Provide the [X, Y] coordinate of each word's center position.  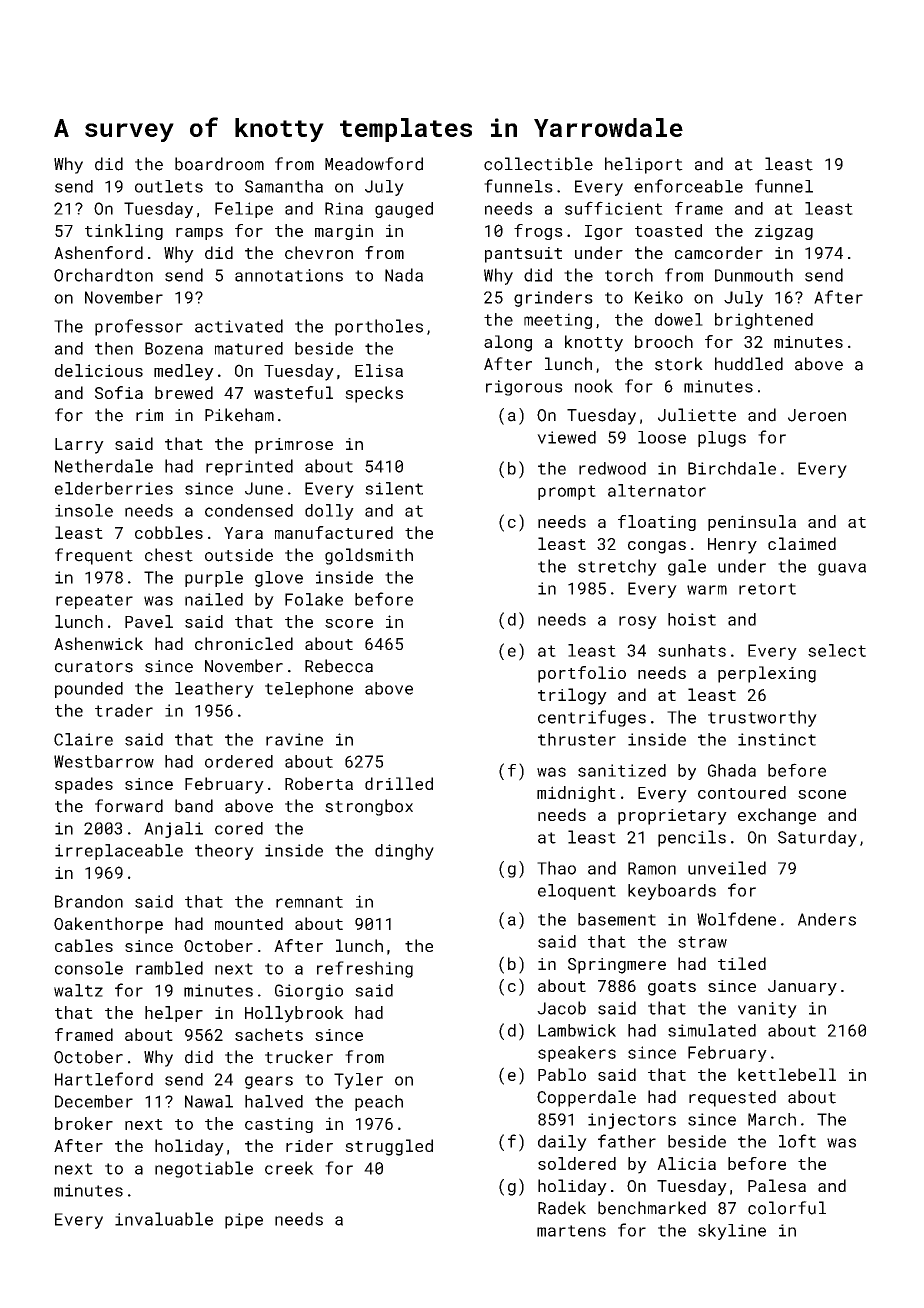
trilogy [572, 696]
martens [571, 1231]
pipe [244, 1221]
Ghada [732, 770]
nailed [214, 599]
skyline [732, 1232]
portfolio [582, 674]
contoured [742, 792]
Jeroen [817, 415]
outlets [169, 186]
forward [129, 806]
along [508, 343]
